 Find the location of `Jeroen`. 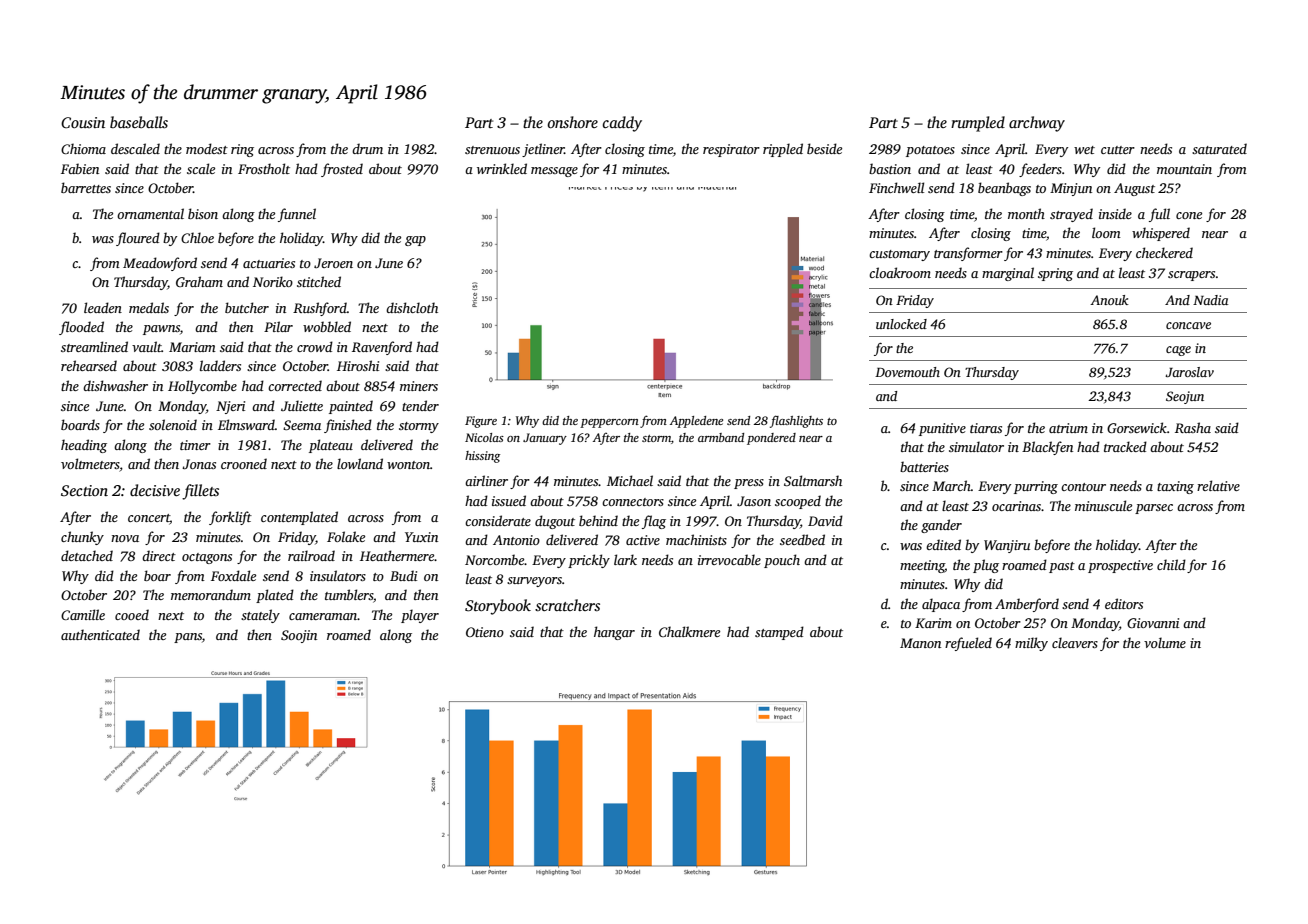

Jeroen is located at coordinates (333, 263).
